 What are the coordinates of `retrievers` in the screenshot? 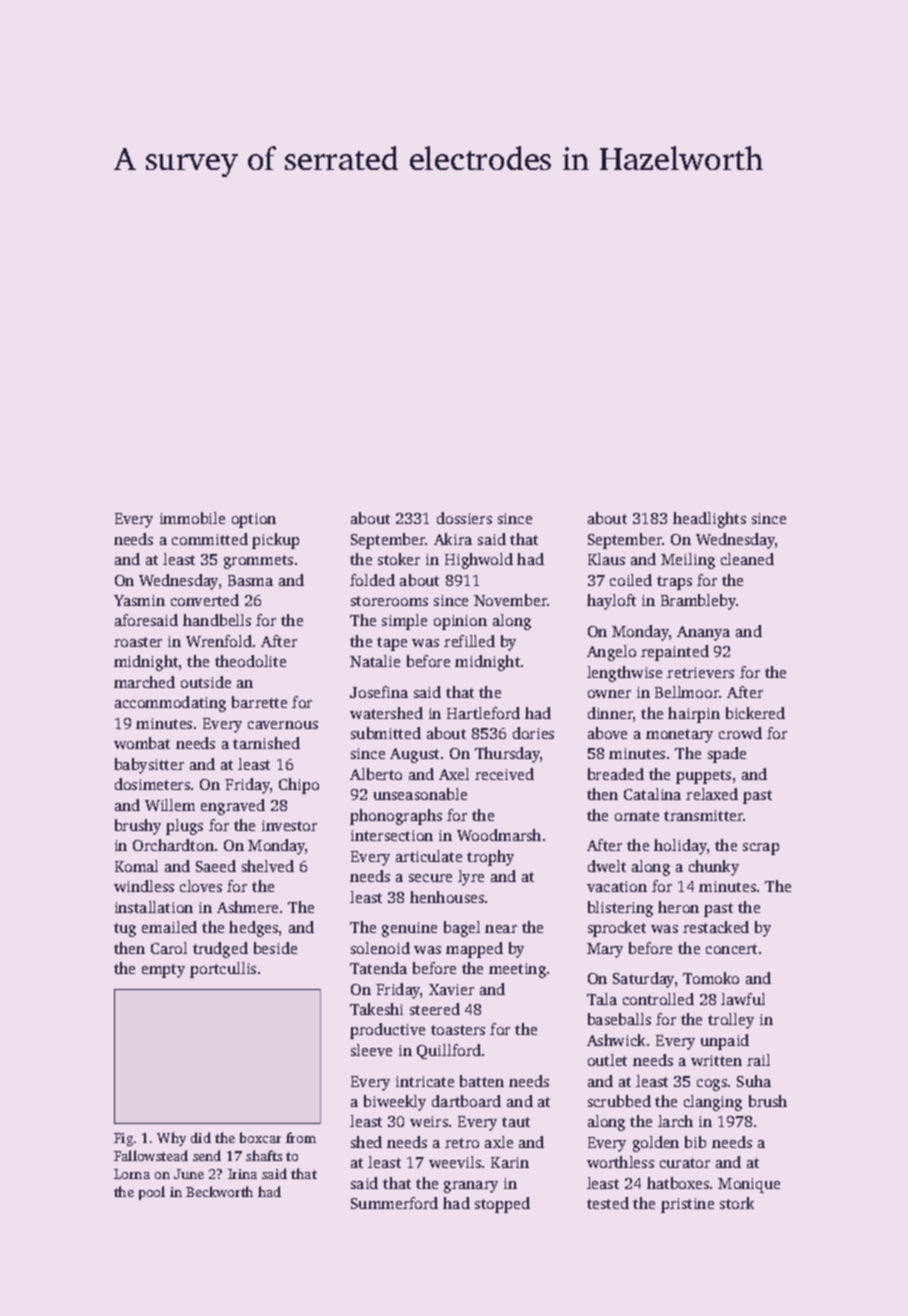 It's located at (700, 672).
